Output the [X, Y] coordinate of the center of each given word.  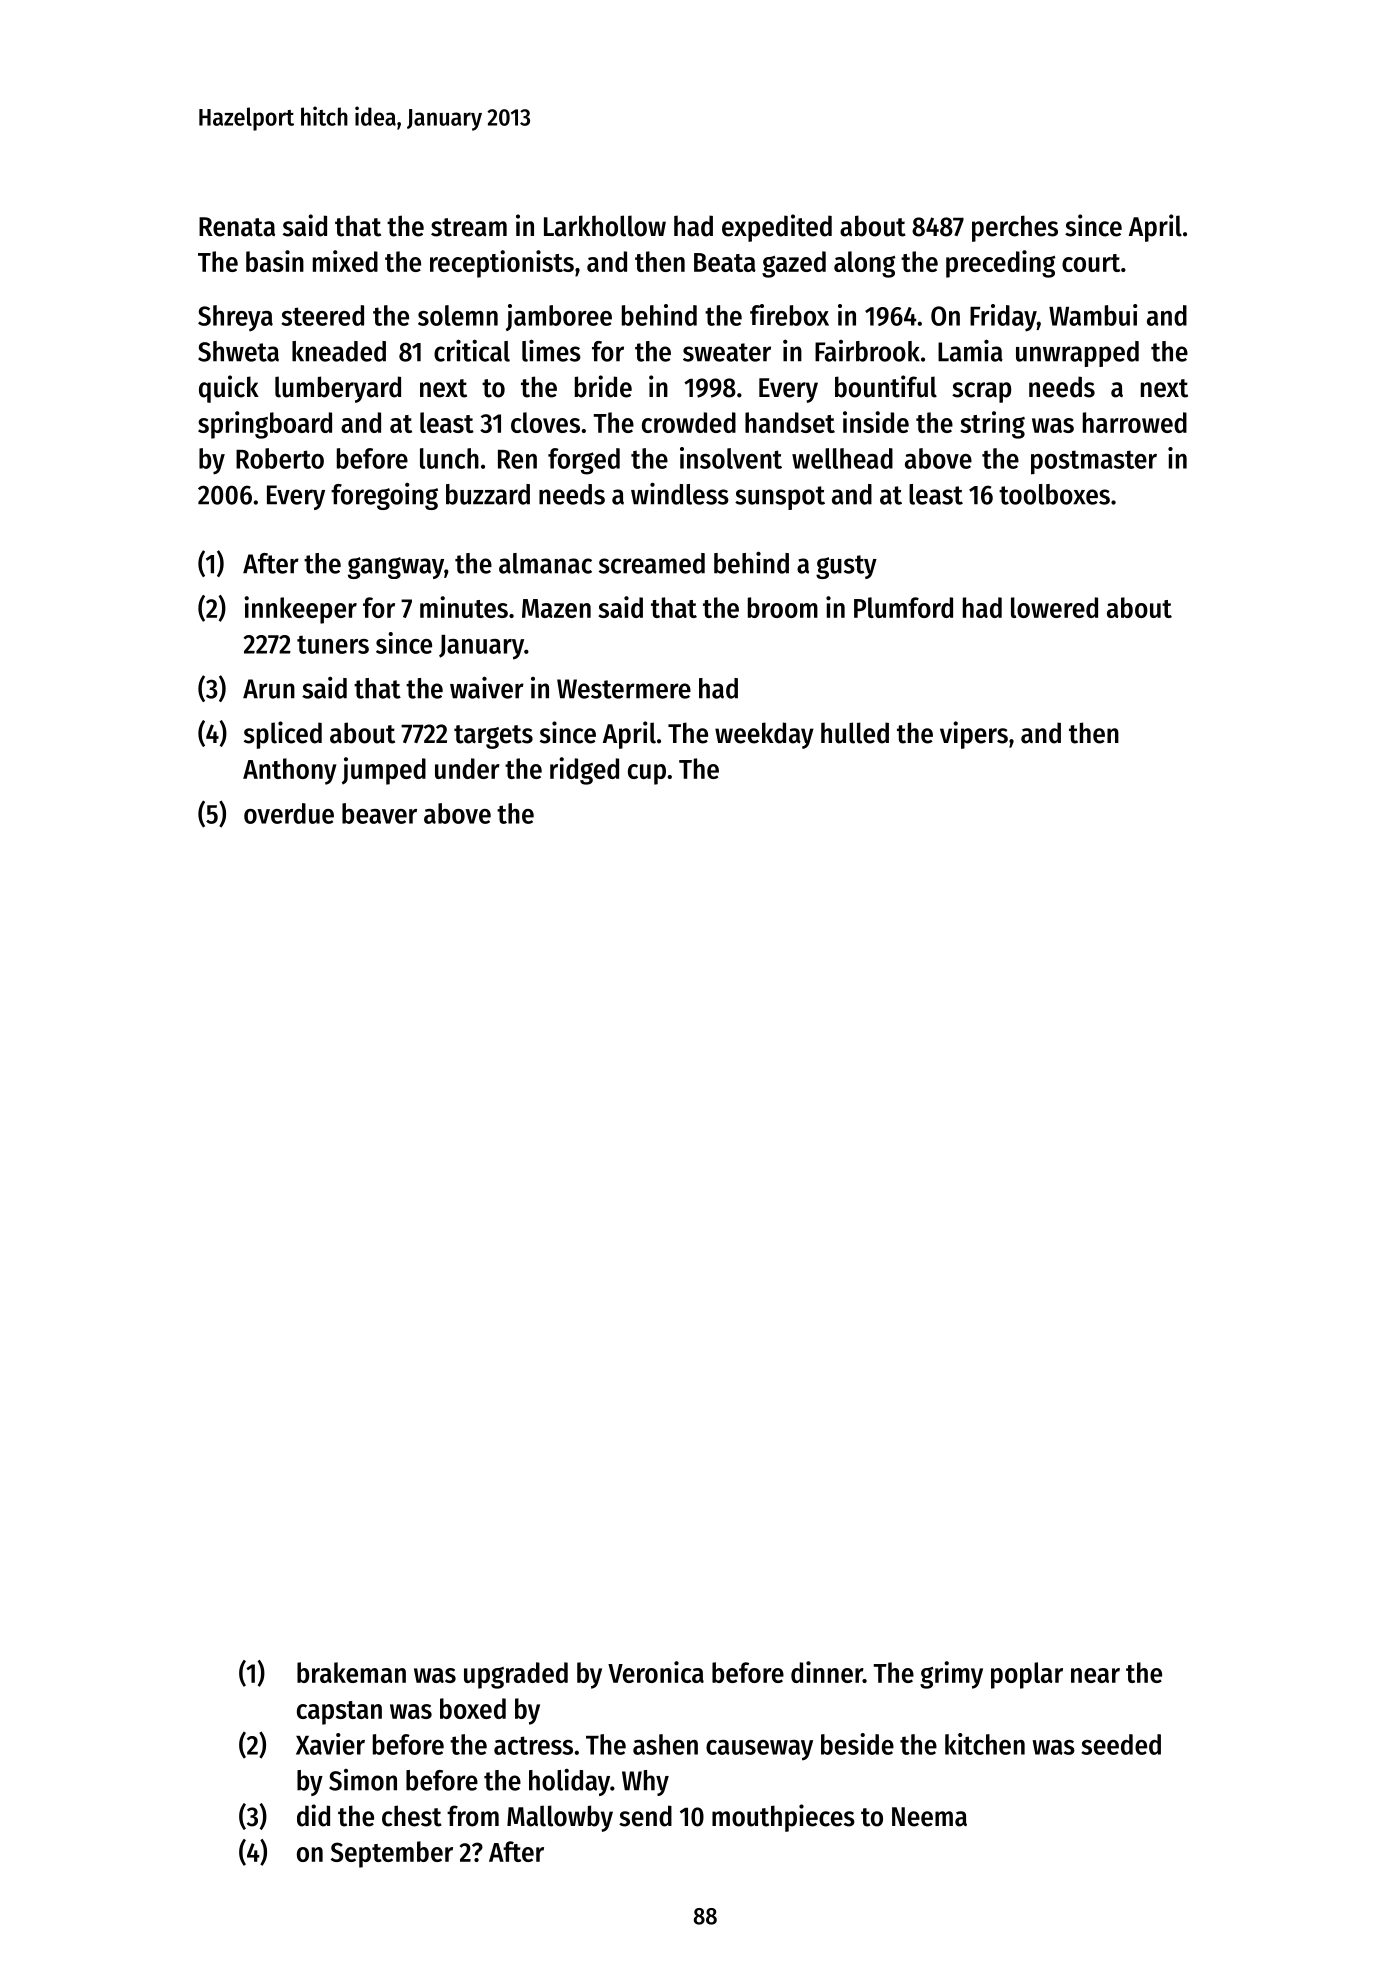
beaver [379, 813]
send [645, 1816]
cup [647, 774]
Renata [237, 227]
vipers [974, 735]
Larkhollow [605, 226]
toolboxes [1054, 494]
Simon [363, 1780]
